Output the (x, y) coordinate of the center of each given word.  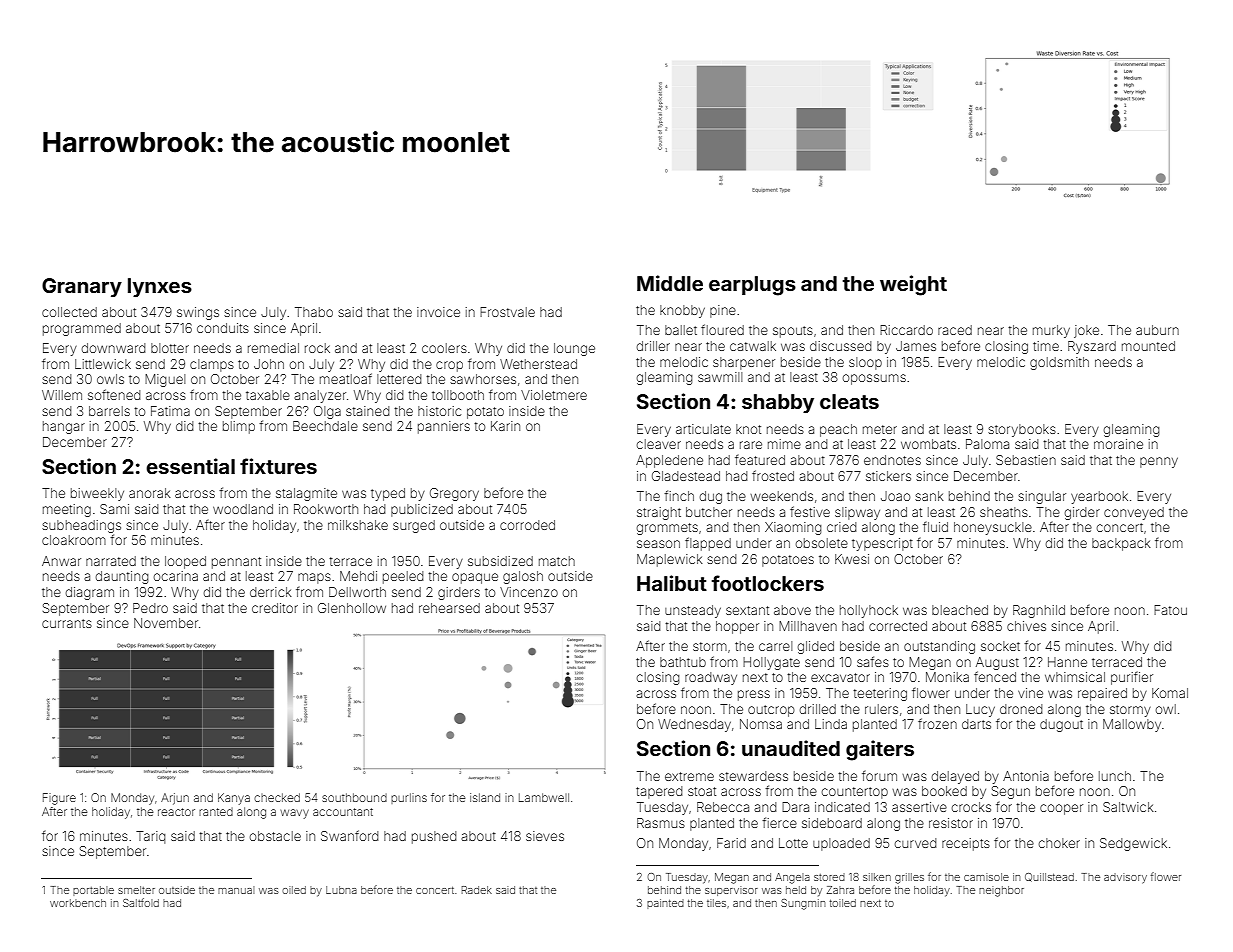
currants (67, 623)
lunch (1115, 776)
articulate (703, 429)
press (754, 695)
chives (1026, 626)
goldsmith (1059, 363)
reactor (176, 812)
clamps (212, 365)
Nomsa (761, 724)
